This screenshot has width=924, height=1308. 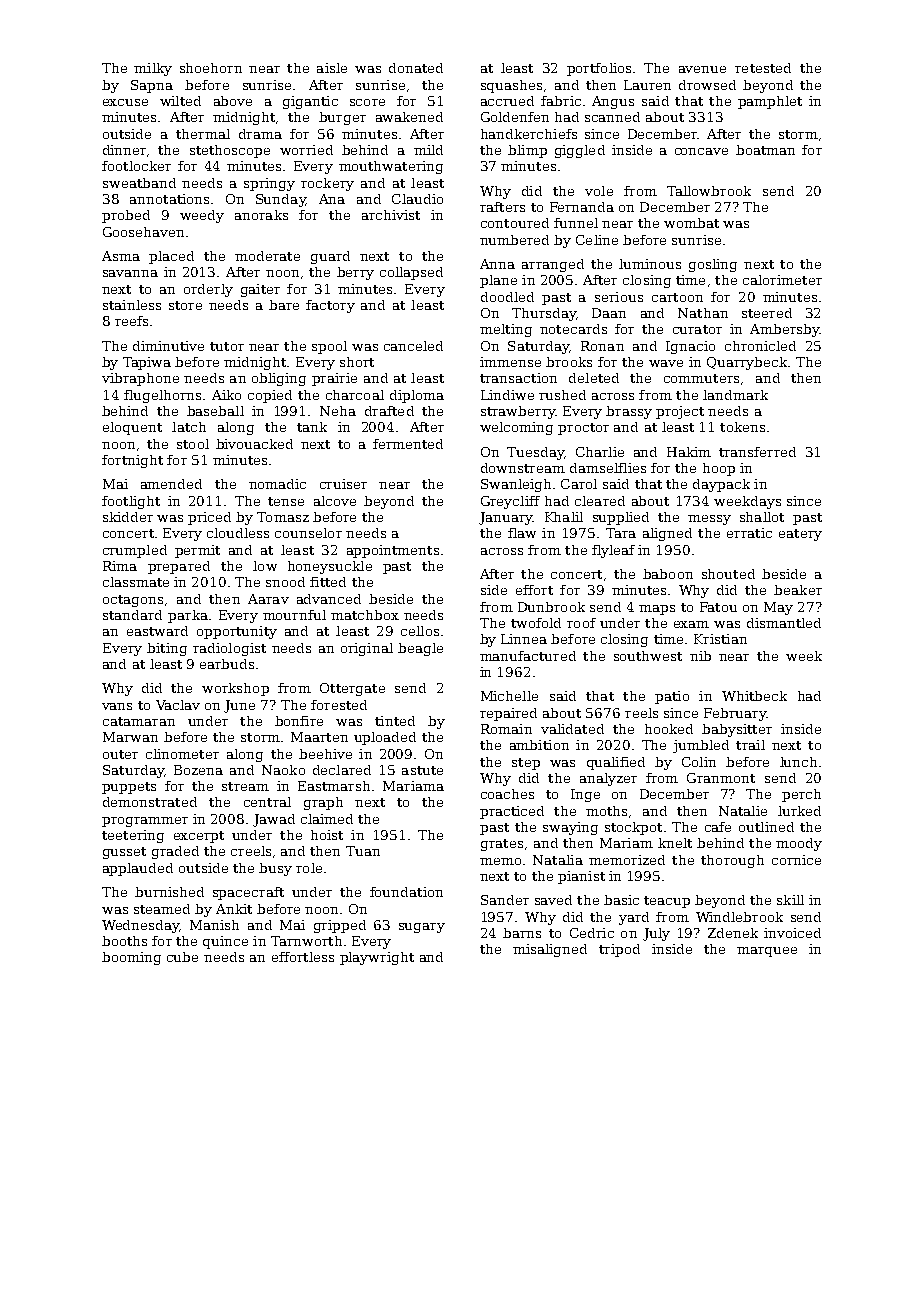 I want to click on accrued, so click(x=507, y=101).
